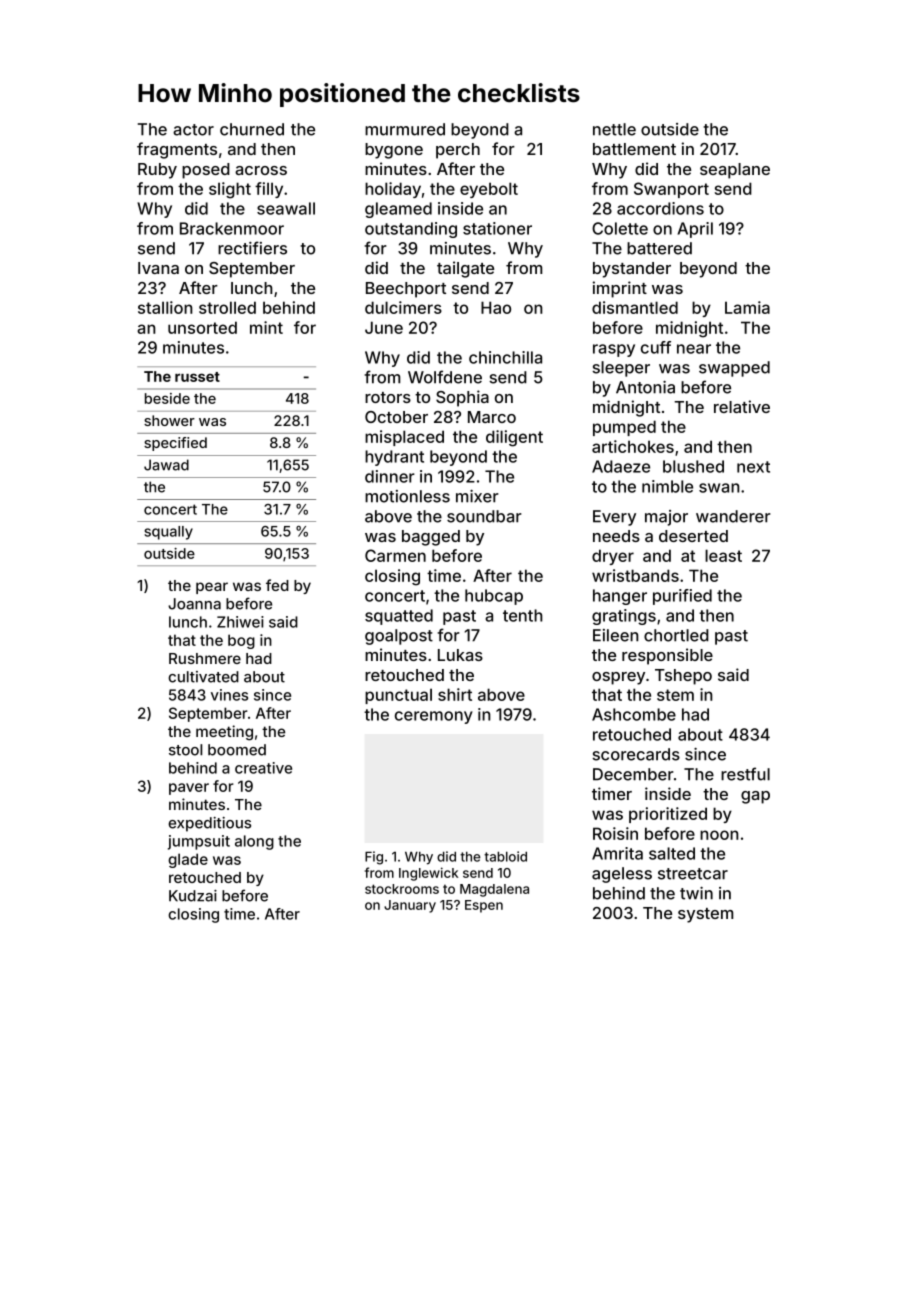  I want to click on nettle, so click(614, 129).
